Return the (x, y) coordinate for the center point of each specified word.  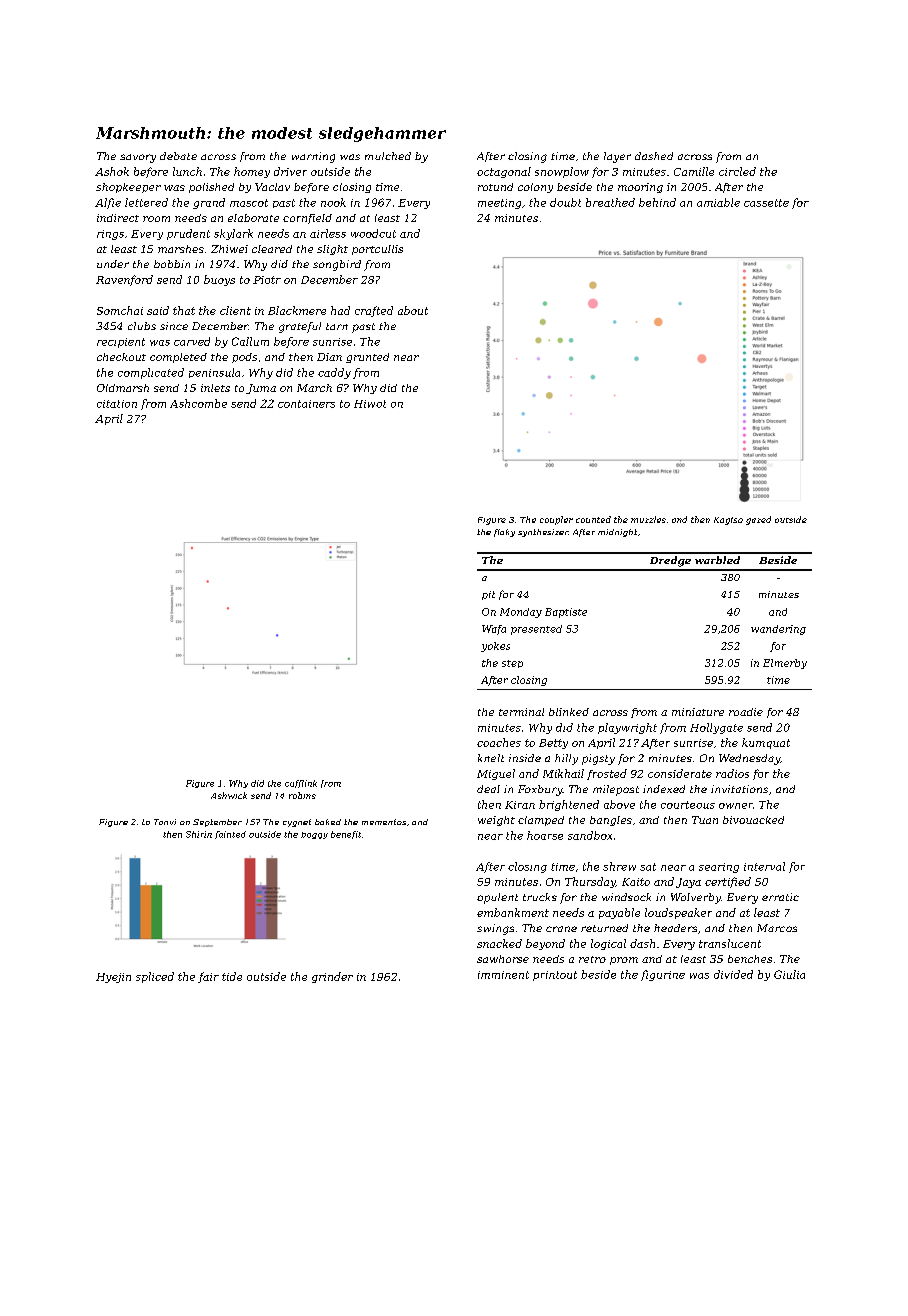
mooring (640, 188)
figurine (663, 975)
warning (313, 157)
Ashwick (229, 795)
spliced (155, 977)
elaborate (253, 218)
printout (555, 976)
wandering (778, 630)
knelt (491, 758)
